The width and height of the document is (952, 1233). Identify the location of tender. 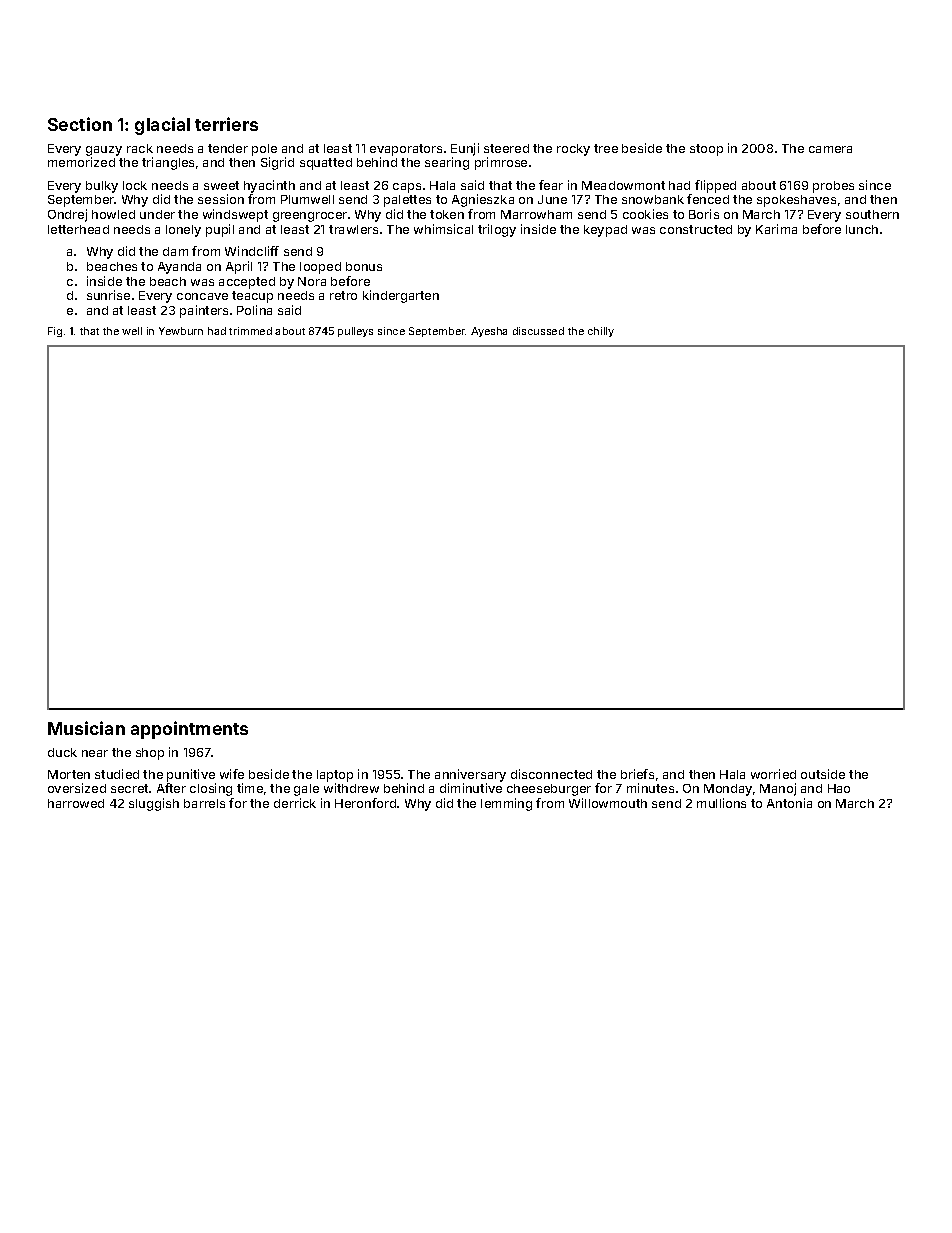
(228, 148).
